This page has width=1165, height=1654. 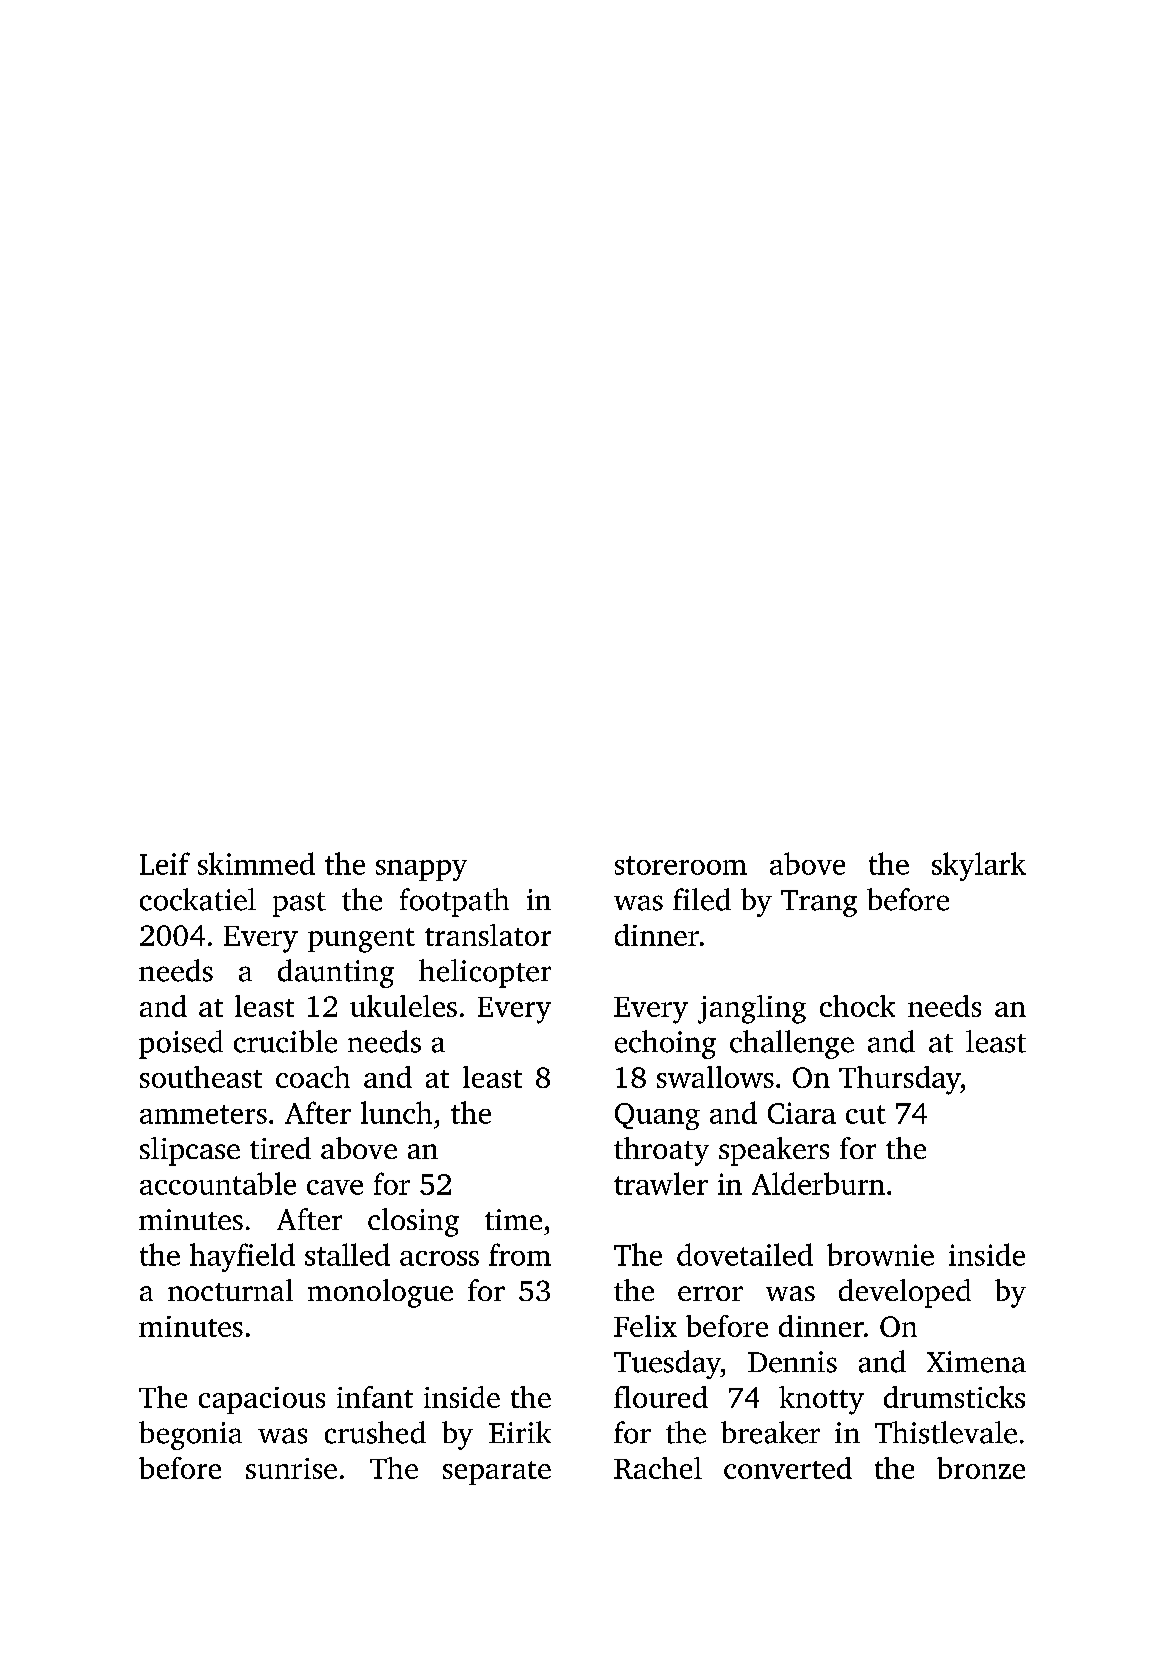 I want to click on closing, so click(x=413, y=1222).
